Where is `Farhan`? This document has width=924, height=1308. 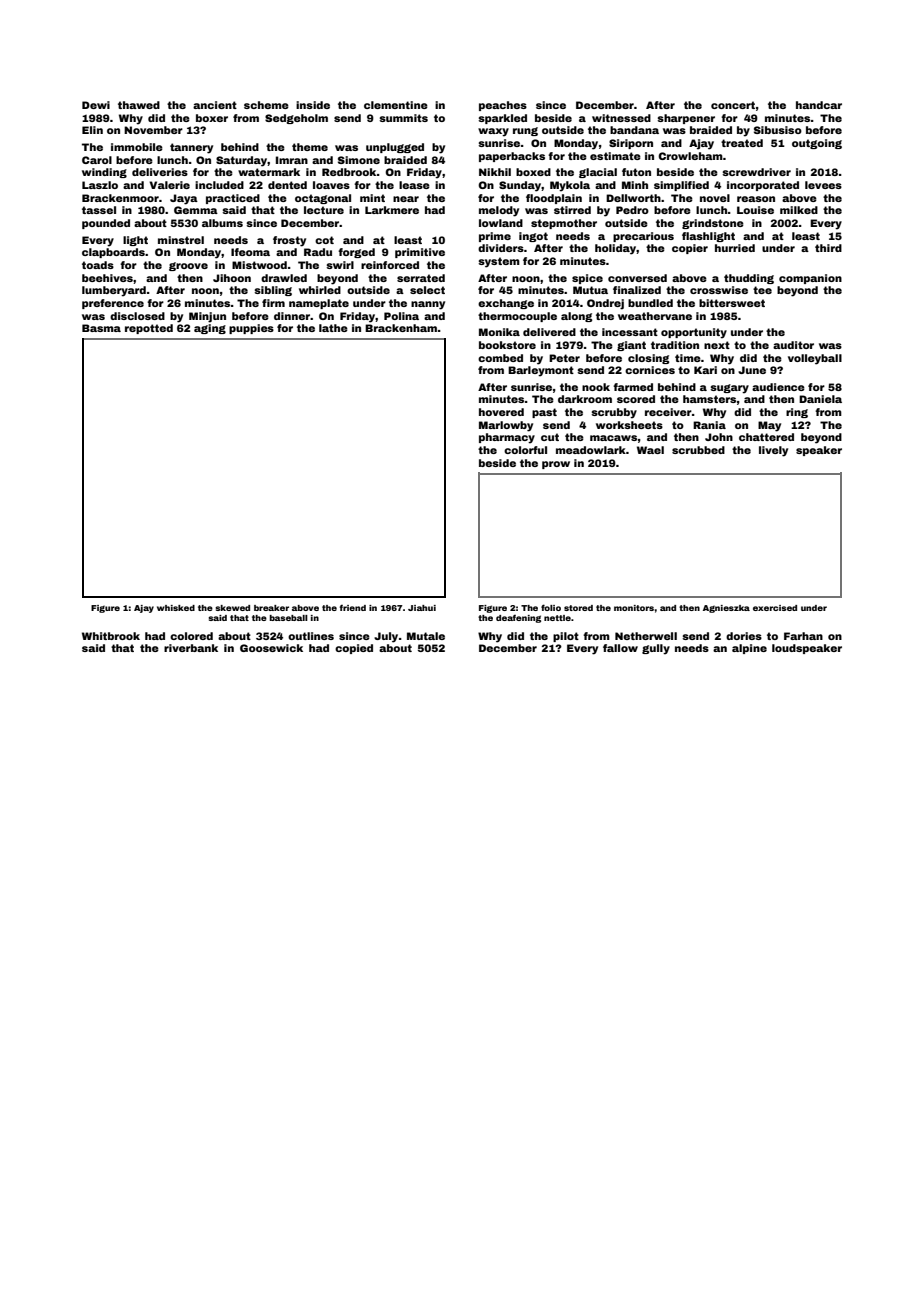
Farhan is located at coordinates (803, 636).
